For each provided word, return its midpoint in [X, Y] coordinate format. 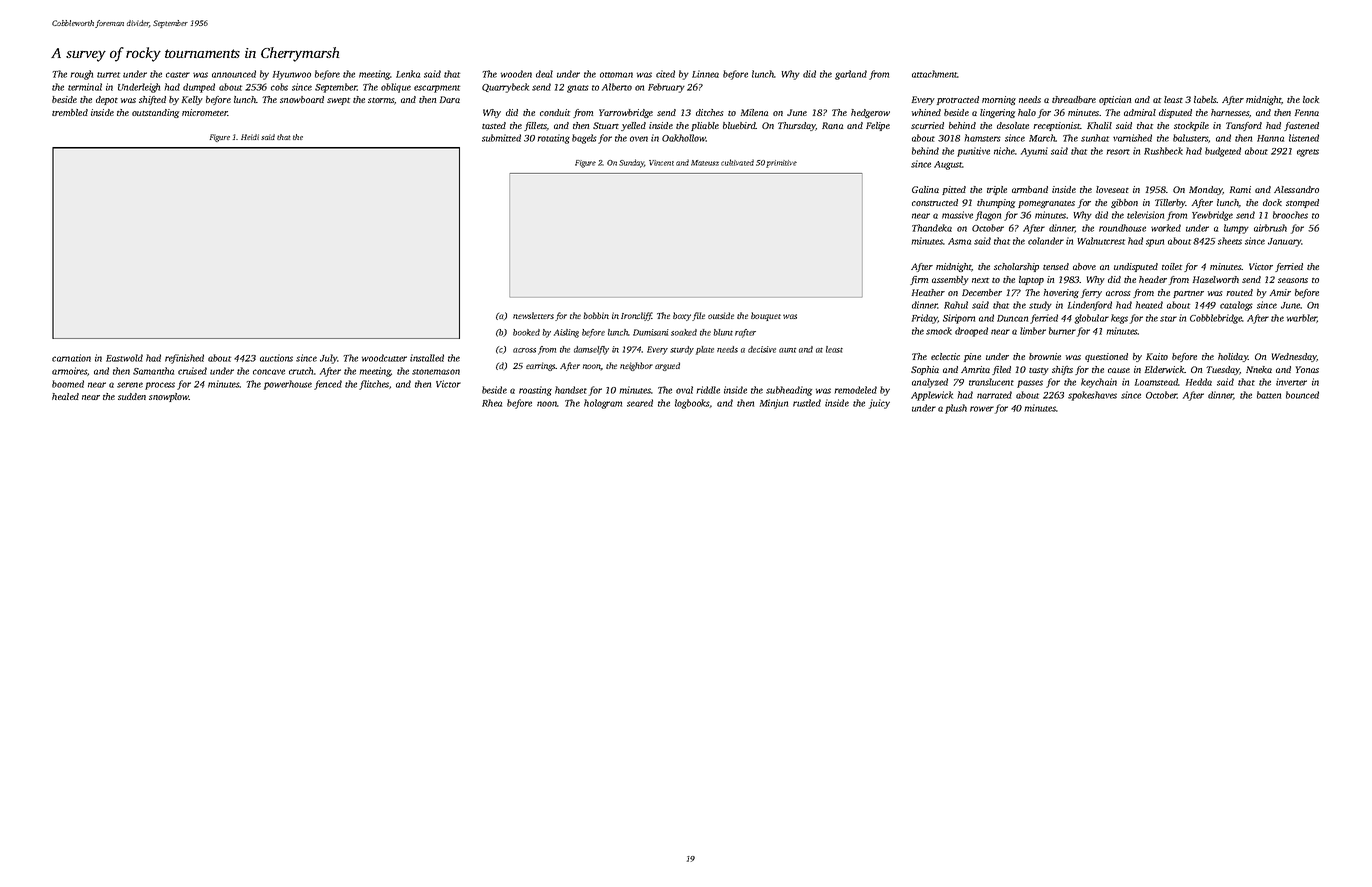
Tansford [1244, 126]
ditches [710, 112]
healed [65, 396]
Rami [1240, 189]
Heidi [250, 137]
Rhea [492, 403]
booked [526, 332]
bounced [1302, 395]
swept [338, 101]
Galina [925, 189]
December [982, 292]
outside [721, 315]
